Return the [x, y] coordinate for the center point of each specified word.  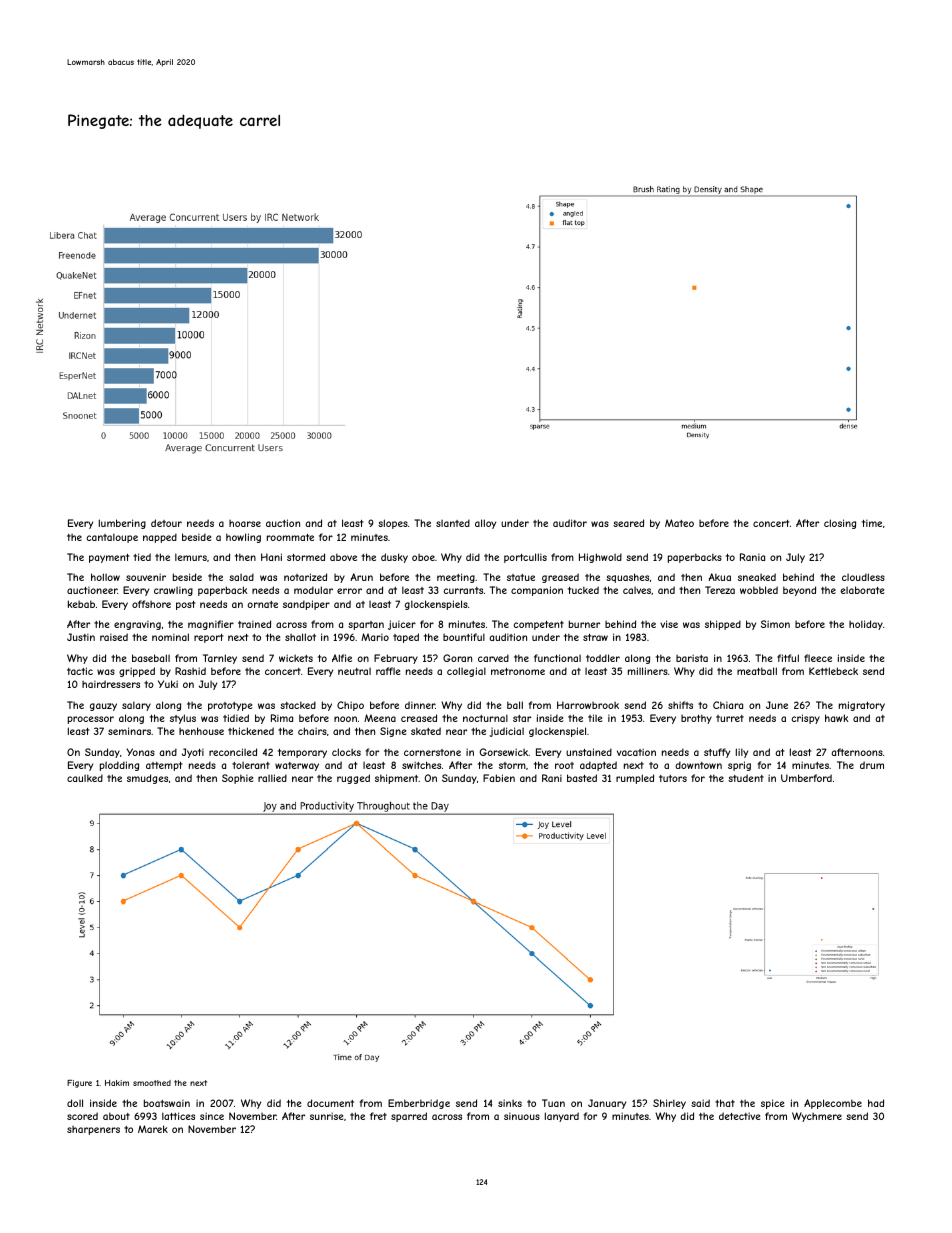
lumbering [122, 524]
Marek [153, 1129]
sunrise [326, 1116]
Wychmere [817, 1117]
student [746, 778]
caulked [85, 778]
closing [840, 524]
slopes [393, 524]
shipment [397, 779]
